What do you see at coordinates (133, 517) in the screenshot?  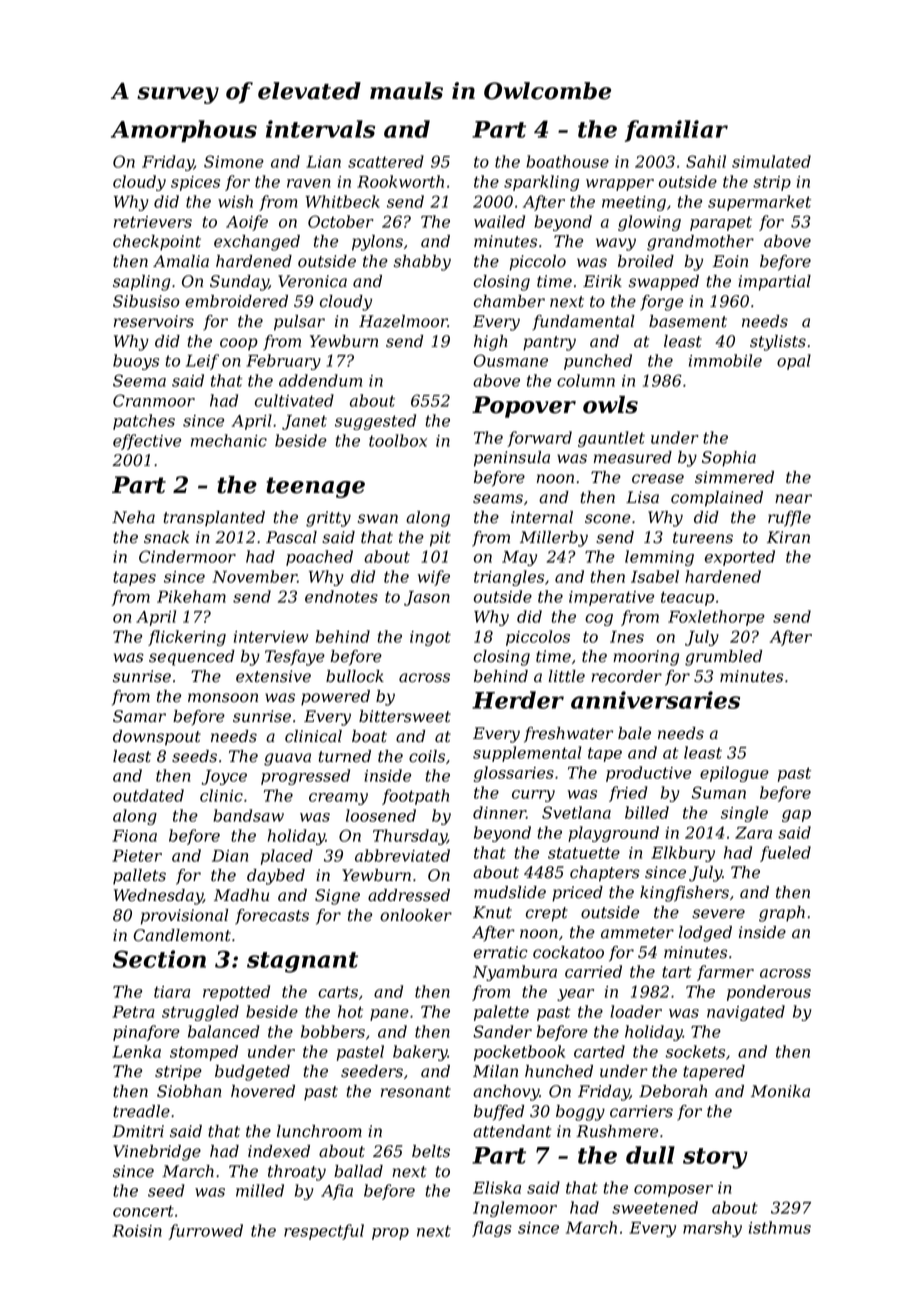 I see `Neha` at bounding box center [133, 517].
